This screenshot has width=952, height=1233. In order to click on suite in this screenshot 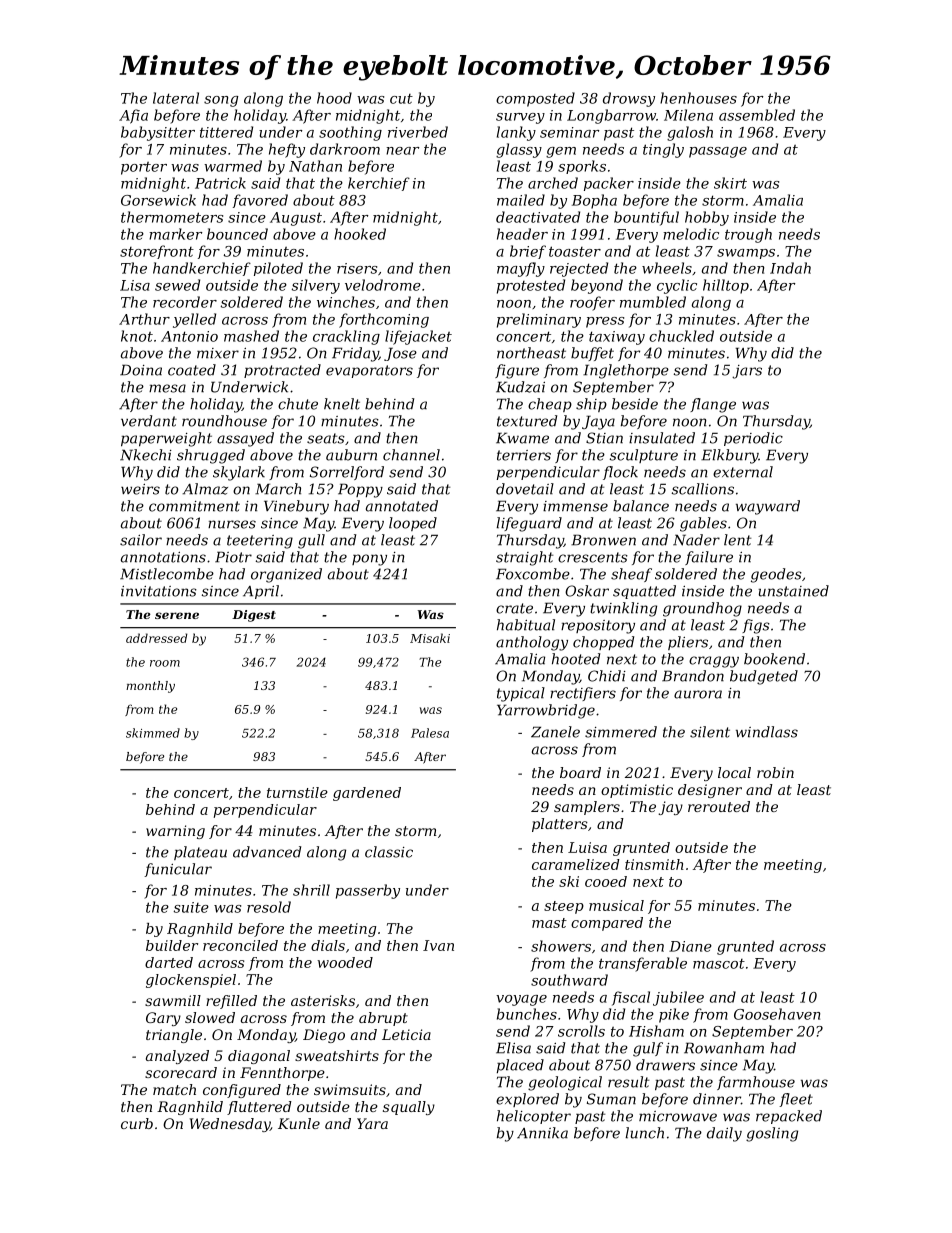, I will do `click(191, 907)`.
